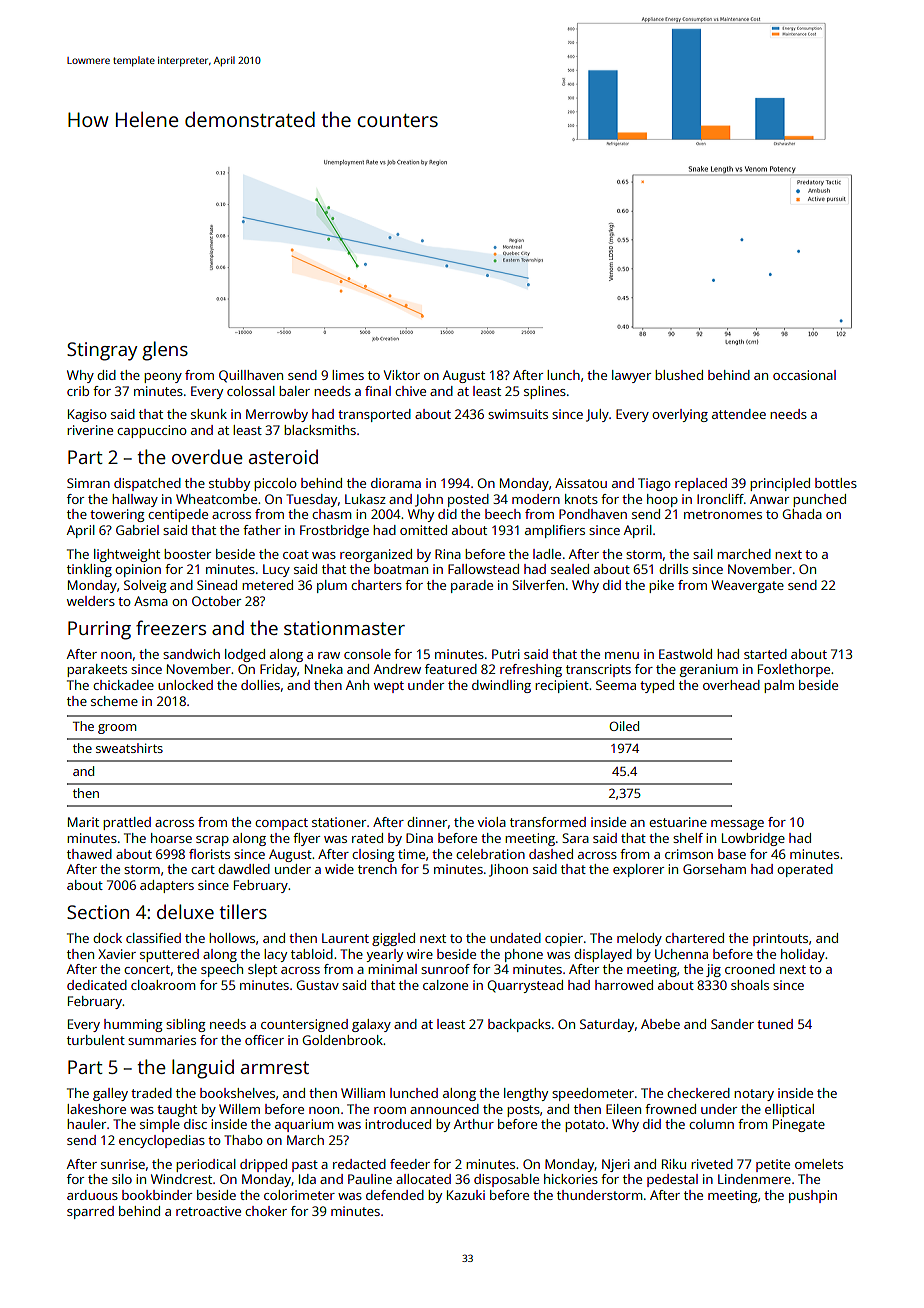 This screenshot has height=1308, width=924. What do you see at coordinates (348, 375) in the screenshot?
I see `limes` at bounding box center [348, 375].
